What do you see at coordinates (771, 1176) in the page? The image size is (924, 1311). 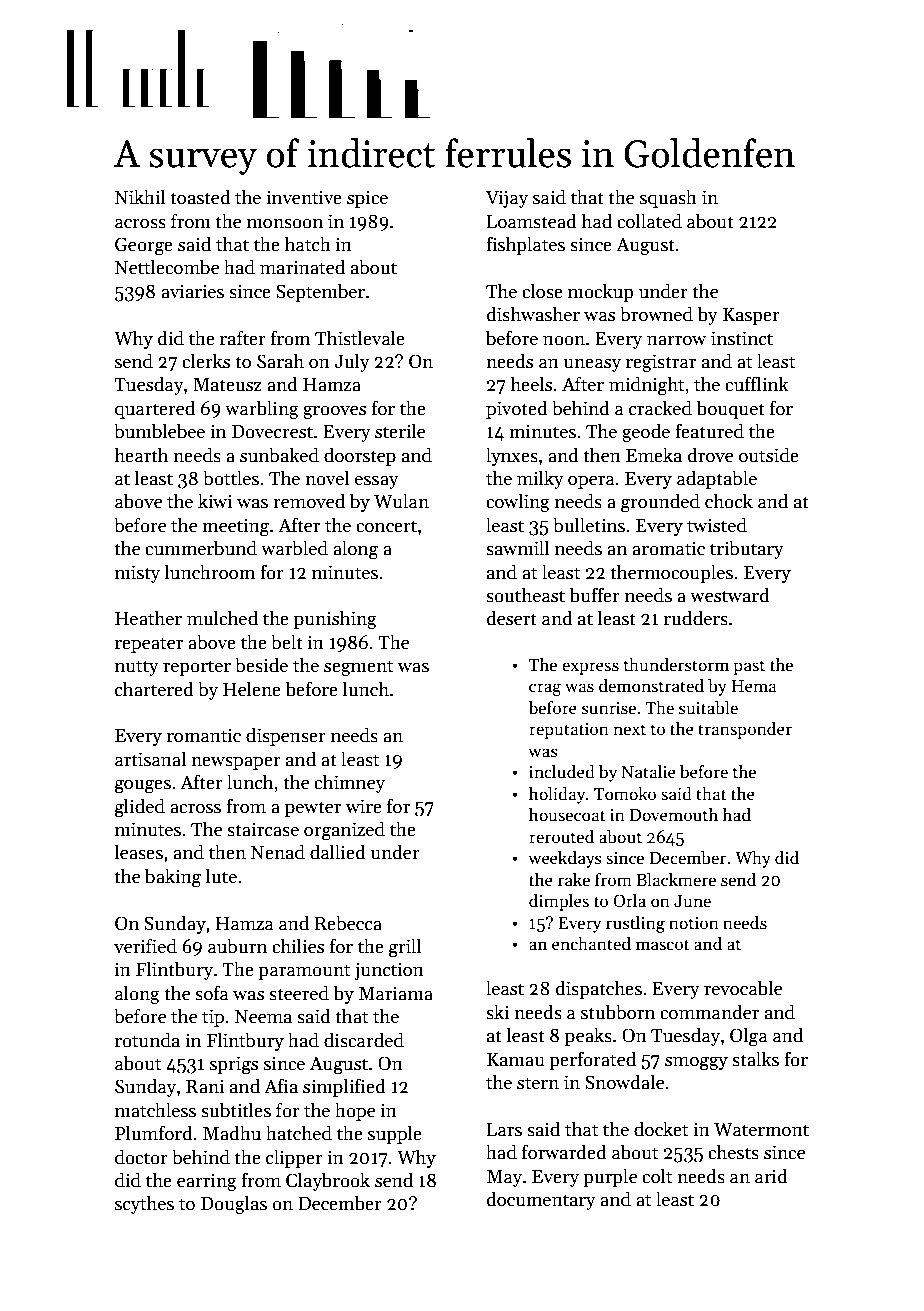 I see `arid` at bounding box center [771, 1176].
